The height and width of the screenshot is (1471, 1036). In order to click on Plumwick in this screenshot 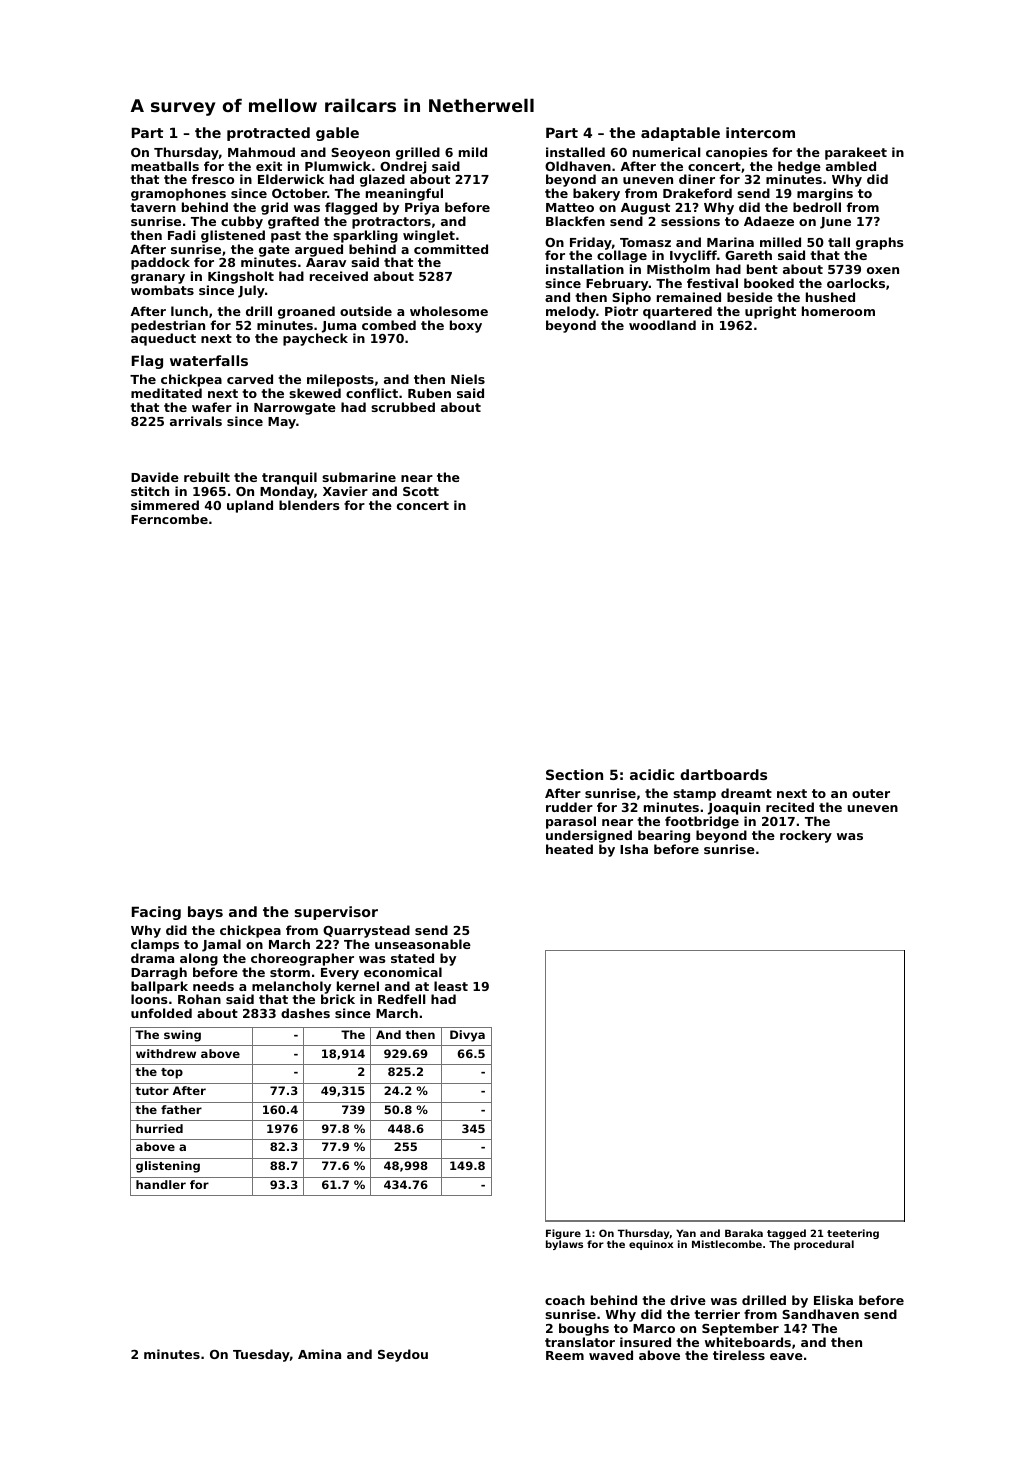, I will do `click(338, 166)`.
